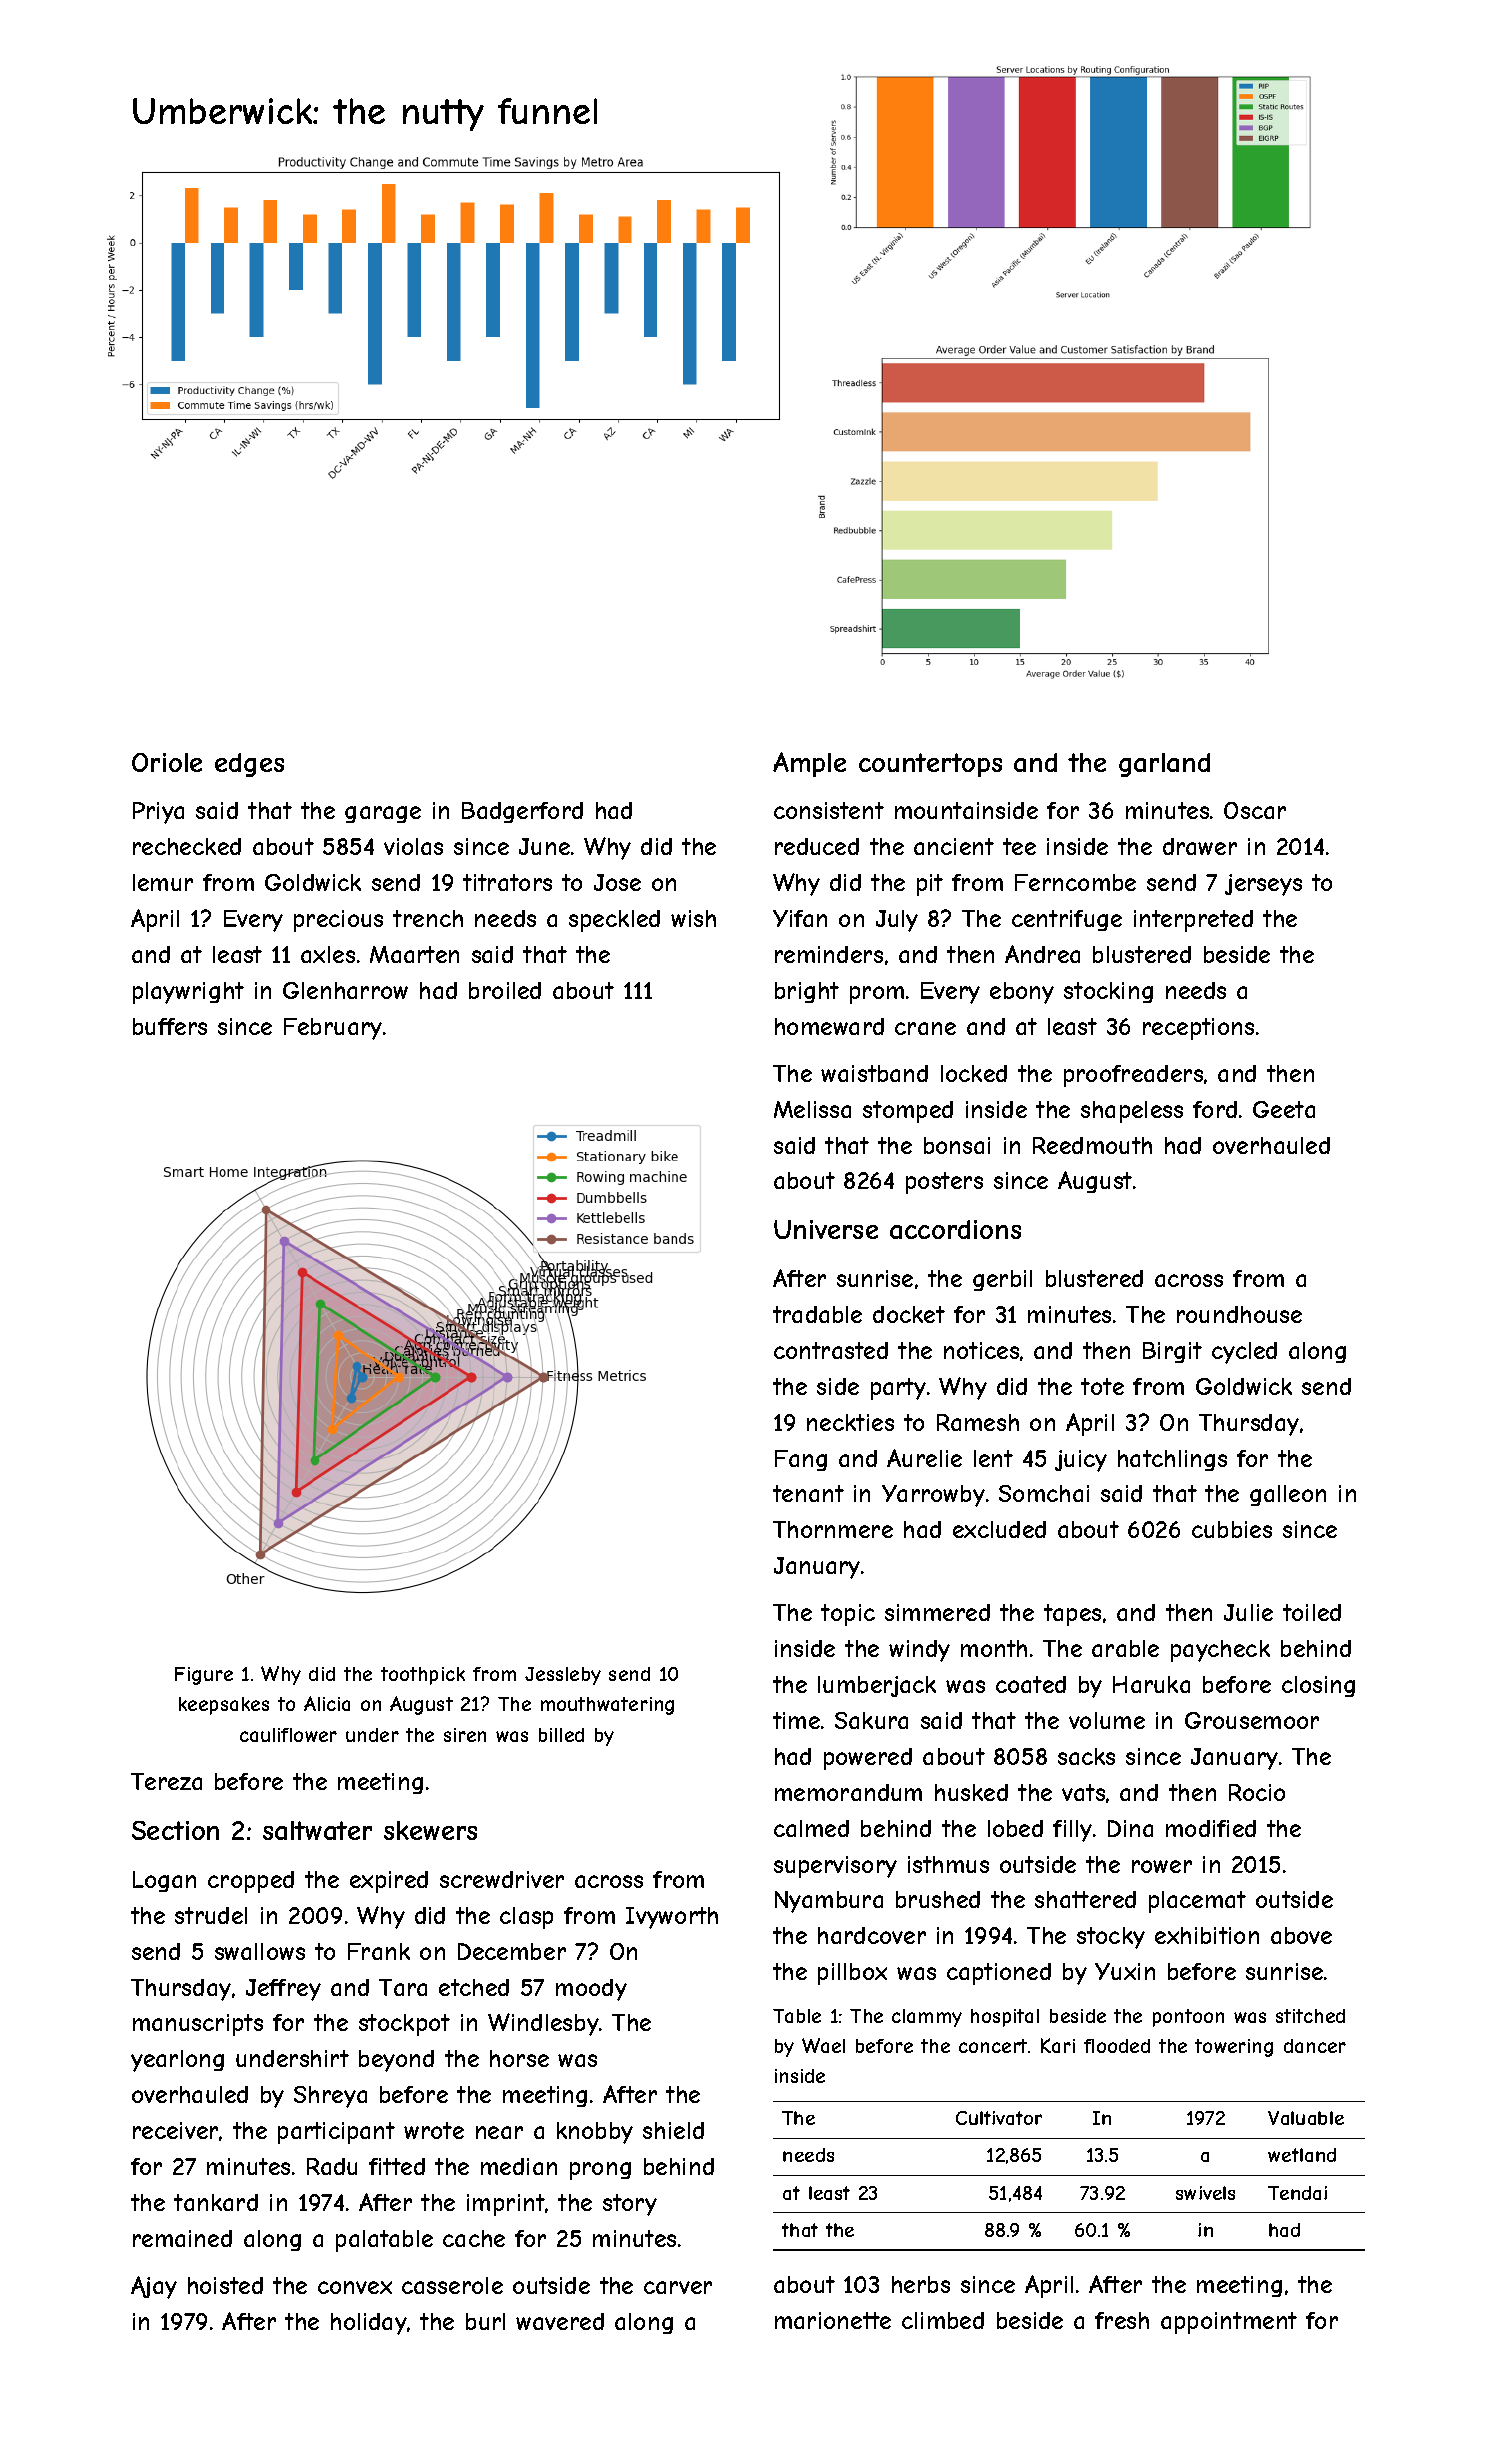 The width and height of the document is (1496, 2464). I want to click on roundhouse, so click(1239, 1314).
